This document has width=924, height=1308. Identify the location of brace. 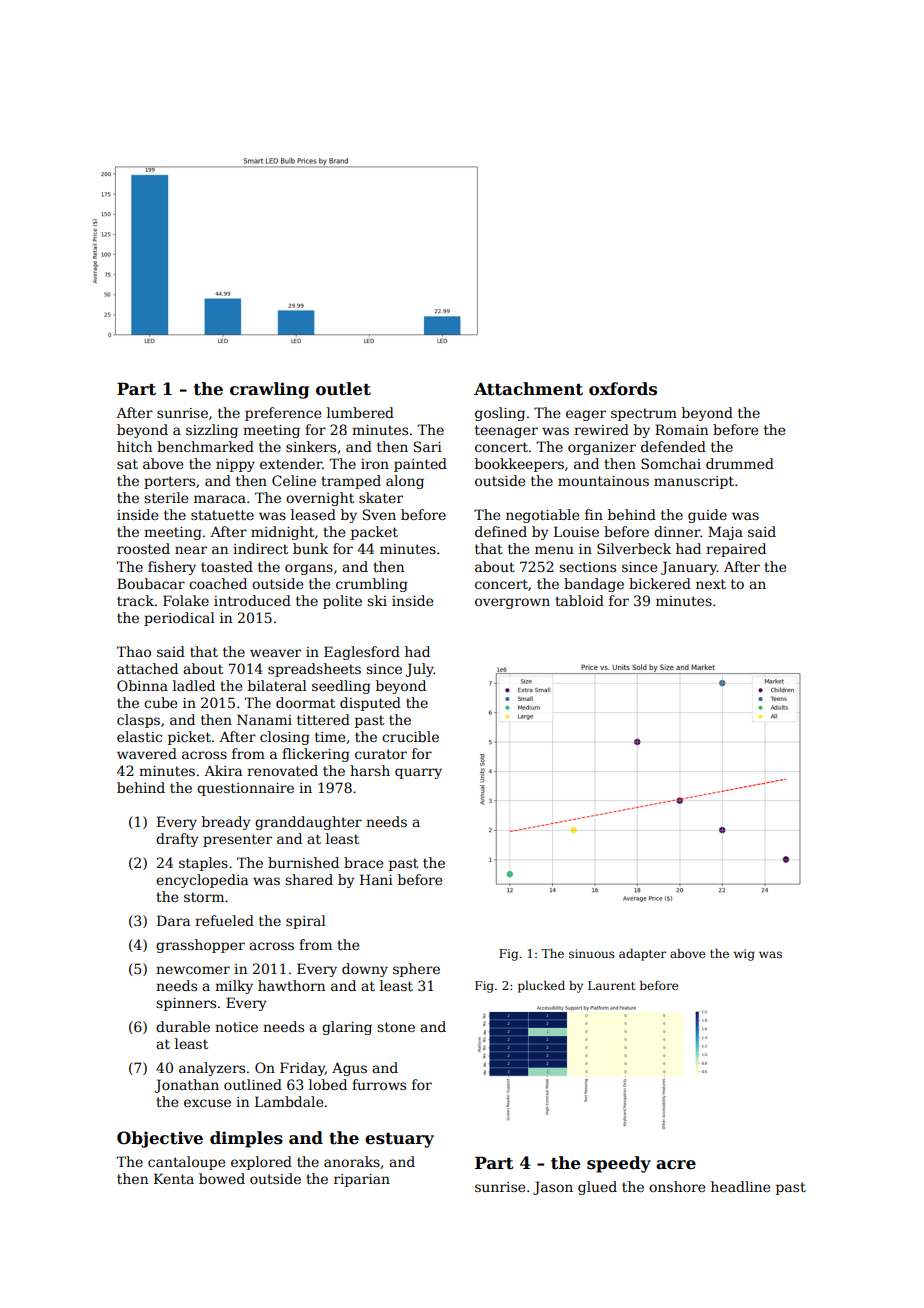
(363, 862).
